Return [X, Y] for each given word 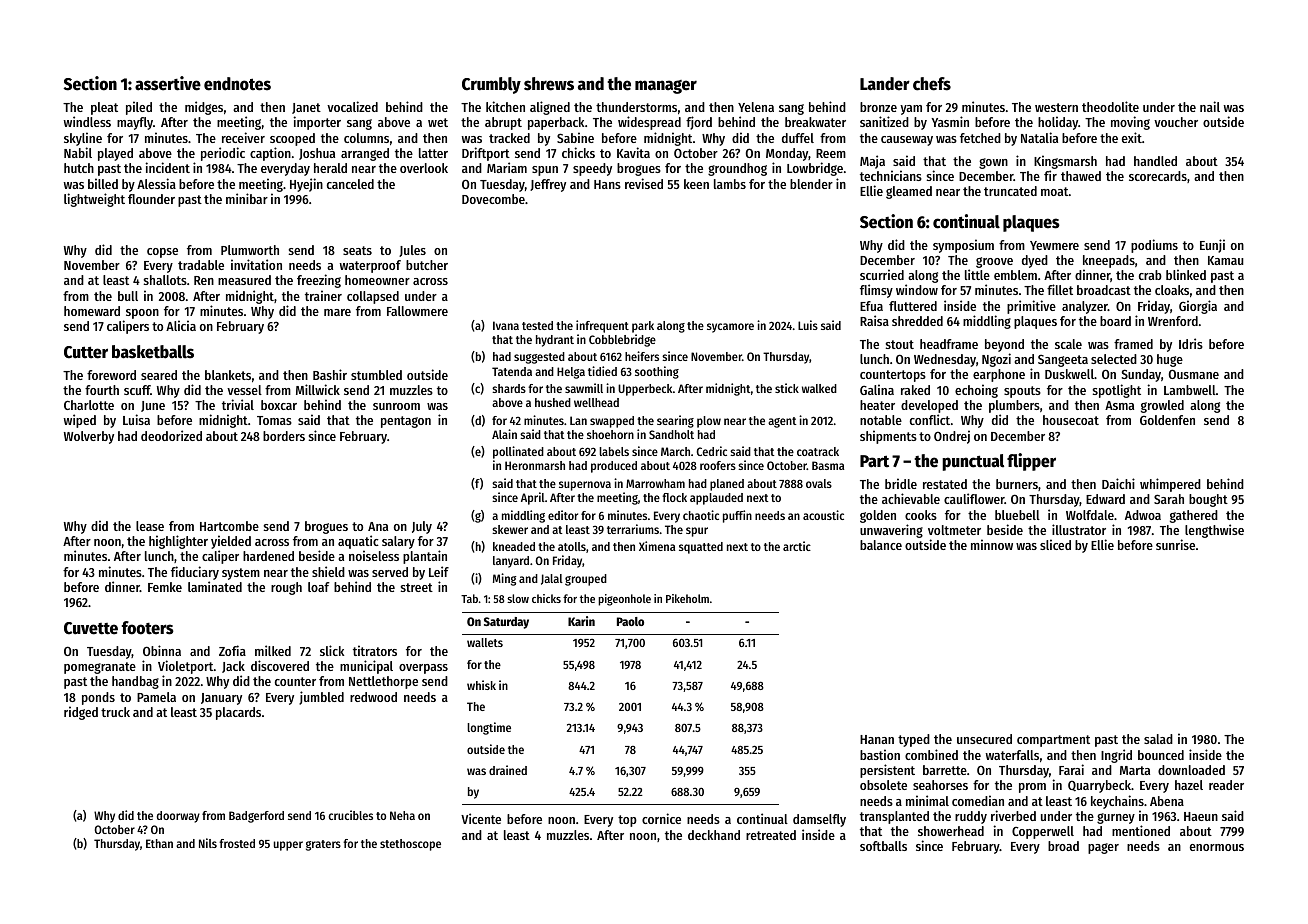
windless [87, 122]
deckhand [714, 835]
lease [150, 526]
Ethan [159, 843]
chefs [932, 84]
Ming [505, 579]
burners [1017, 484]
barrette [945, 770]
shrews [549, 84]
